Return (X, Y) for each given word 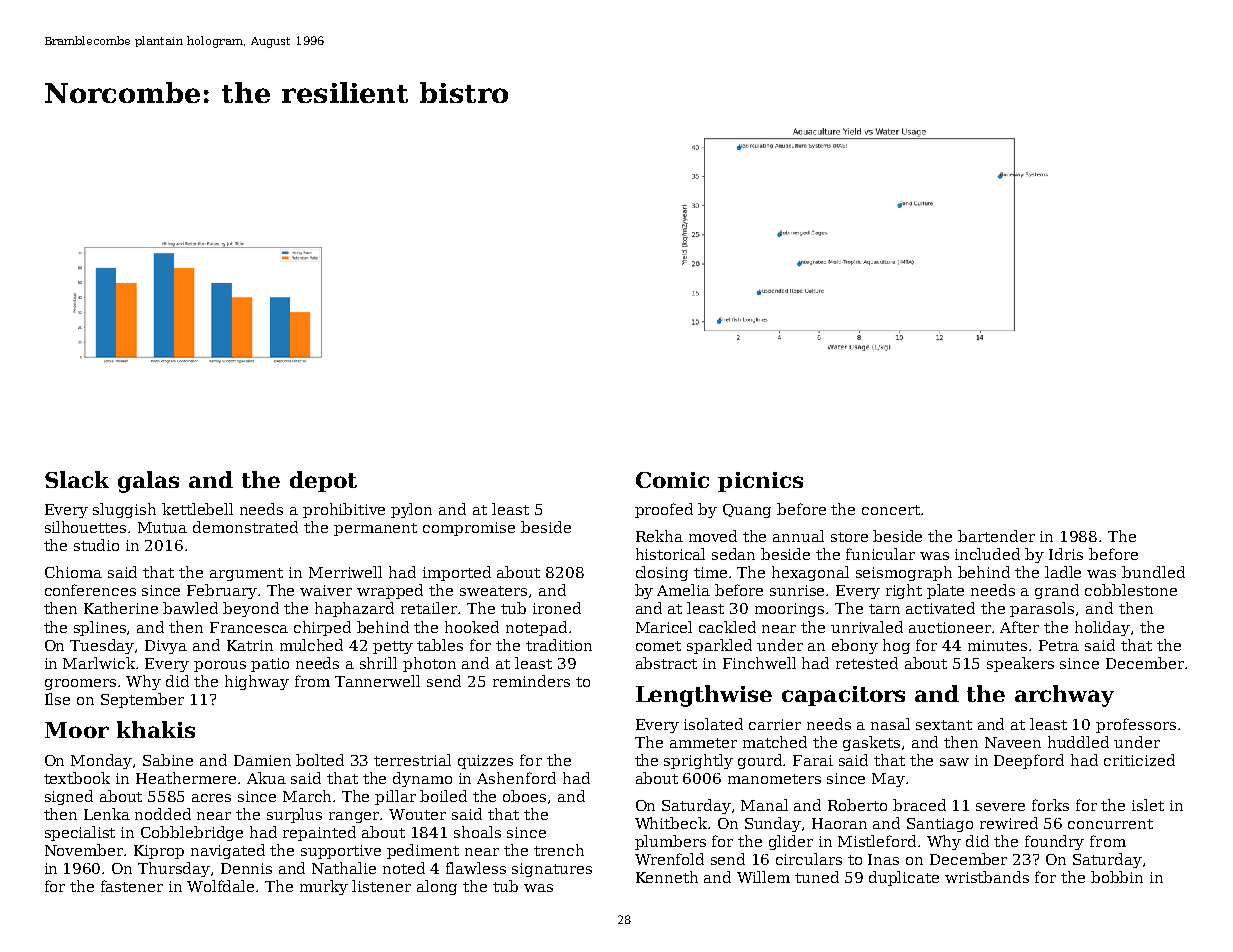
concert (891, 510)
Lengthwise (704, 696)
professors (1136, 725)
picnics (760, 482)
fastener (132, 886)
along (437, 887)
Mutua (162, 527)
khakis (156, 729)
